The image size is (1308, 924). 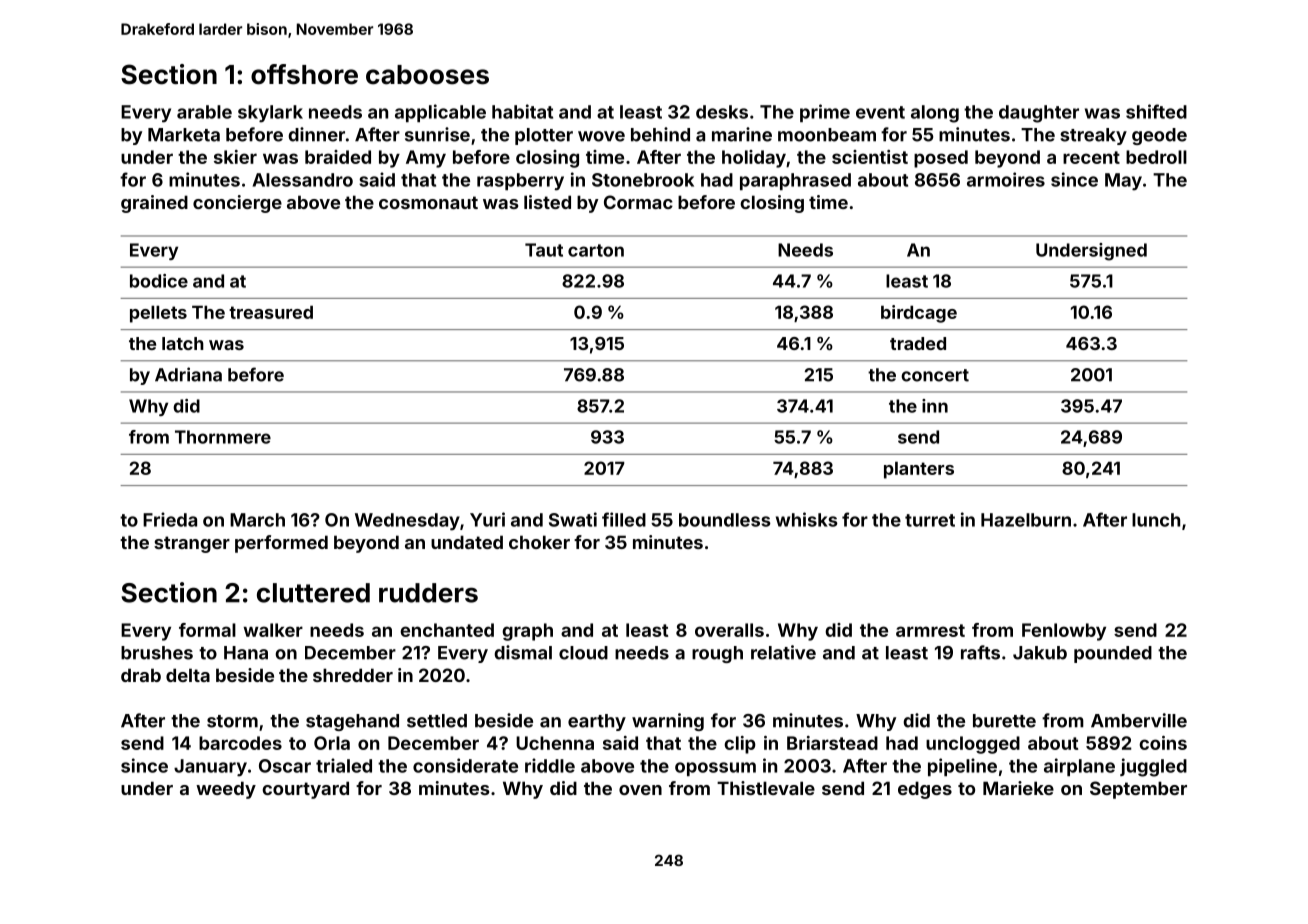 What do you see at coordinates (918, 343) in the image?
I see `traded` at bounding box center [918, 343].
